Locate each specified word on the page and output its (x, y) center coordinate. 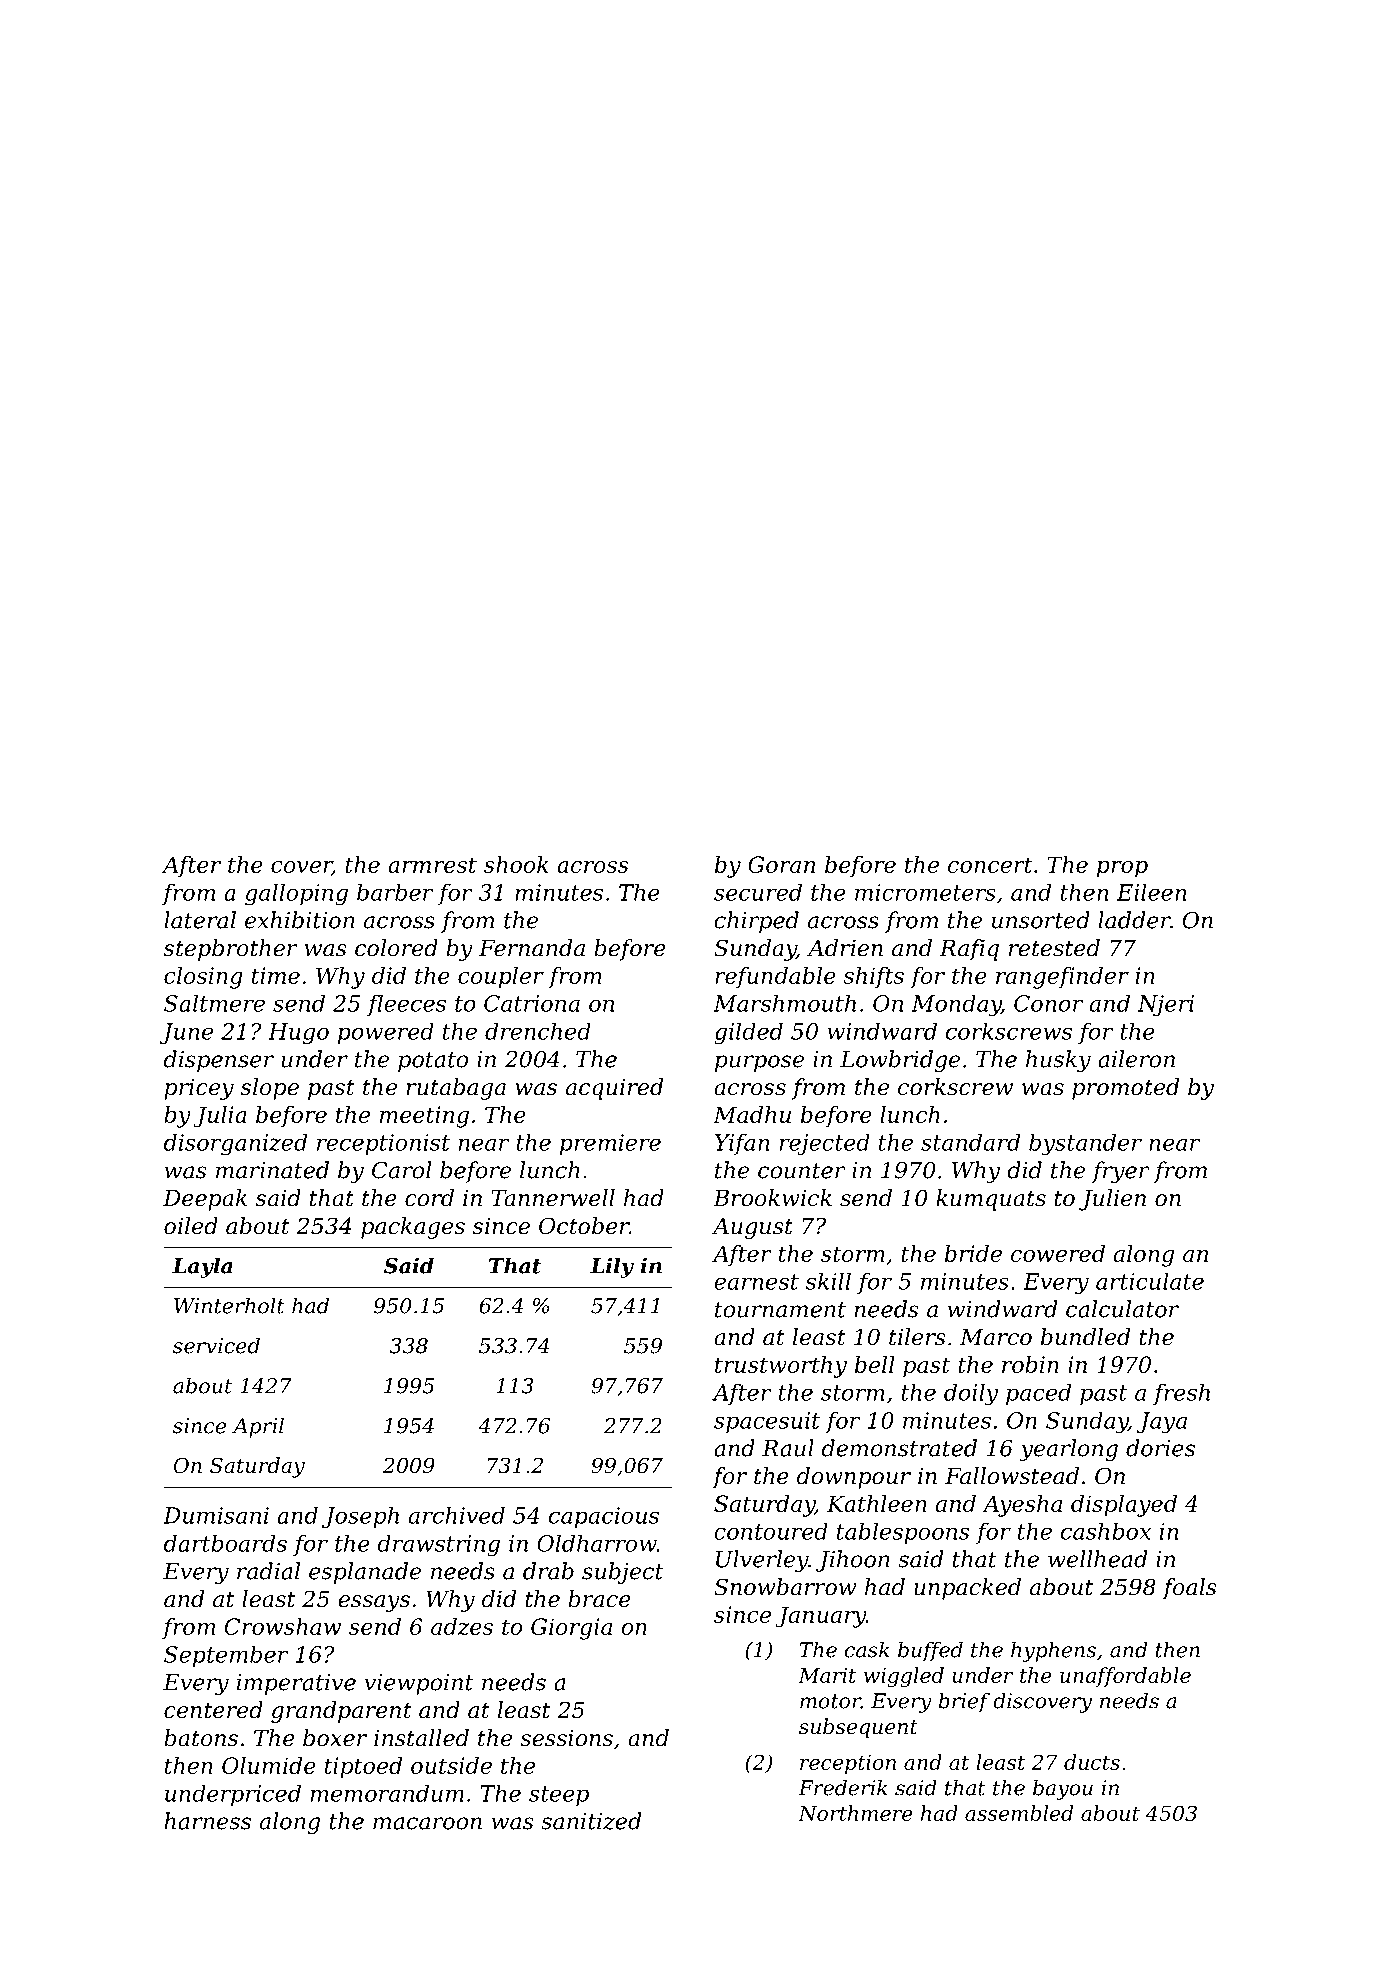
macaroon (427, 1823)
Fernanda (532, 948)
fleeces (406, 1005)
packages (413, 1228)
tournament (780, 1310)
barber (395, 892)
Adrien (845, 948)
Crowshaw (283, 1626)
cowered (1058, 1253)
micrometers (925, 892)
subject (623, 1573)
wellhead (1097, 1559)
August (752, 1228)
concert (990, 865)
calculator (1122, 1309)
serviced (216, 1345)
